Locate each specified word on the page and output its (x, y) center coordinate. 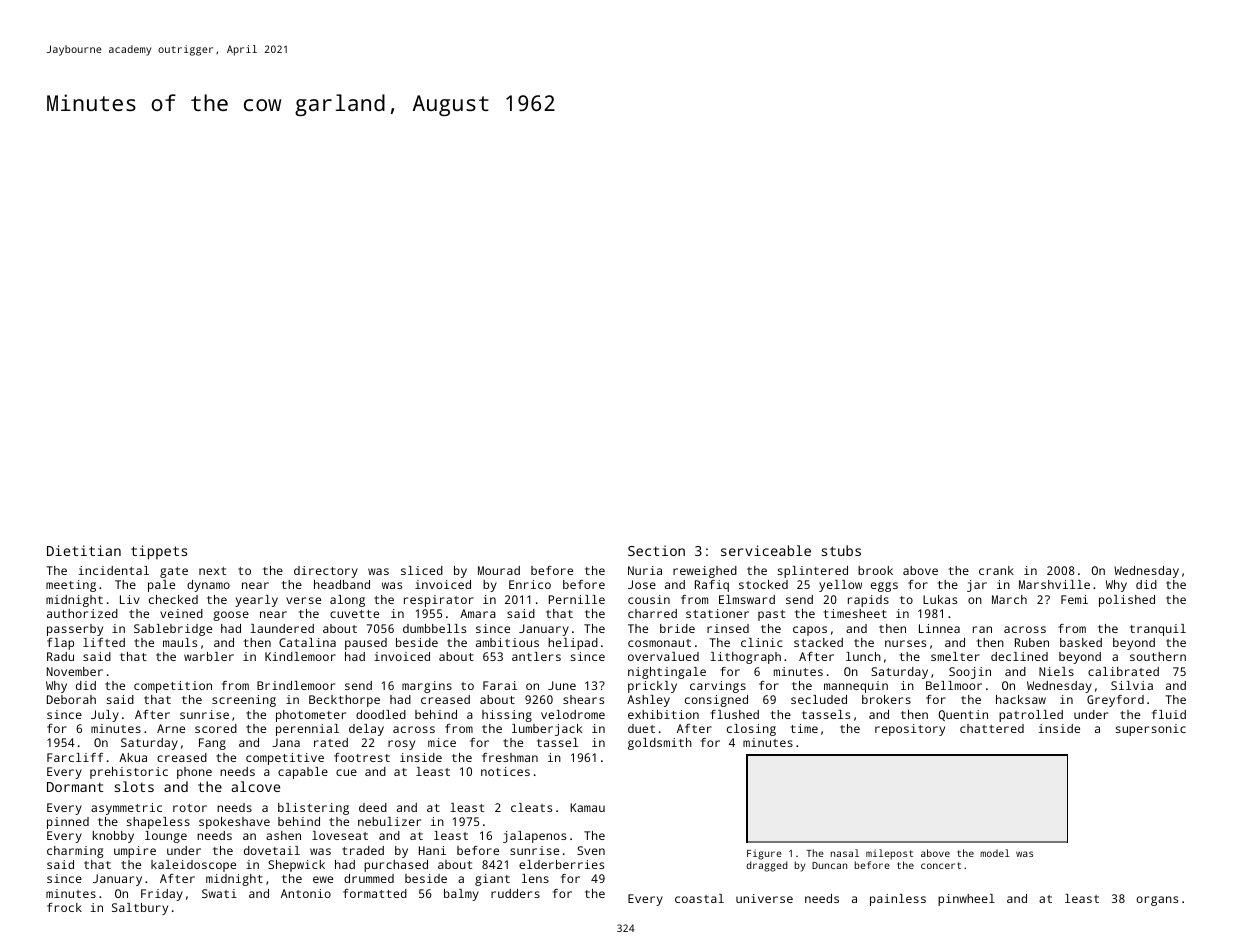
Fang (212, 744)
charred (652, 613)
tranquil (1158, 630)
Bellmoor (954, 685)
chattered (992, 728)
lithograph (745, 658)
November (75, 671)
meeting (71, 586)
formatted (375, 893)
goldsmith (660, 744)
